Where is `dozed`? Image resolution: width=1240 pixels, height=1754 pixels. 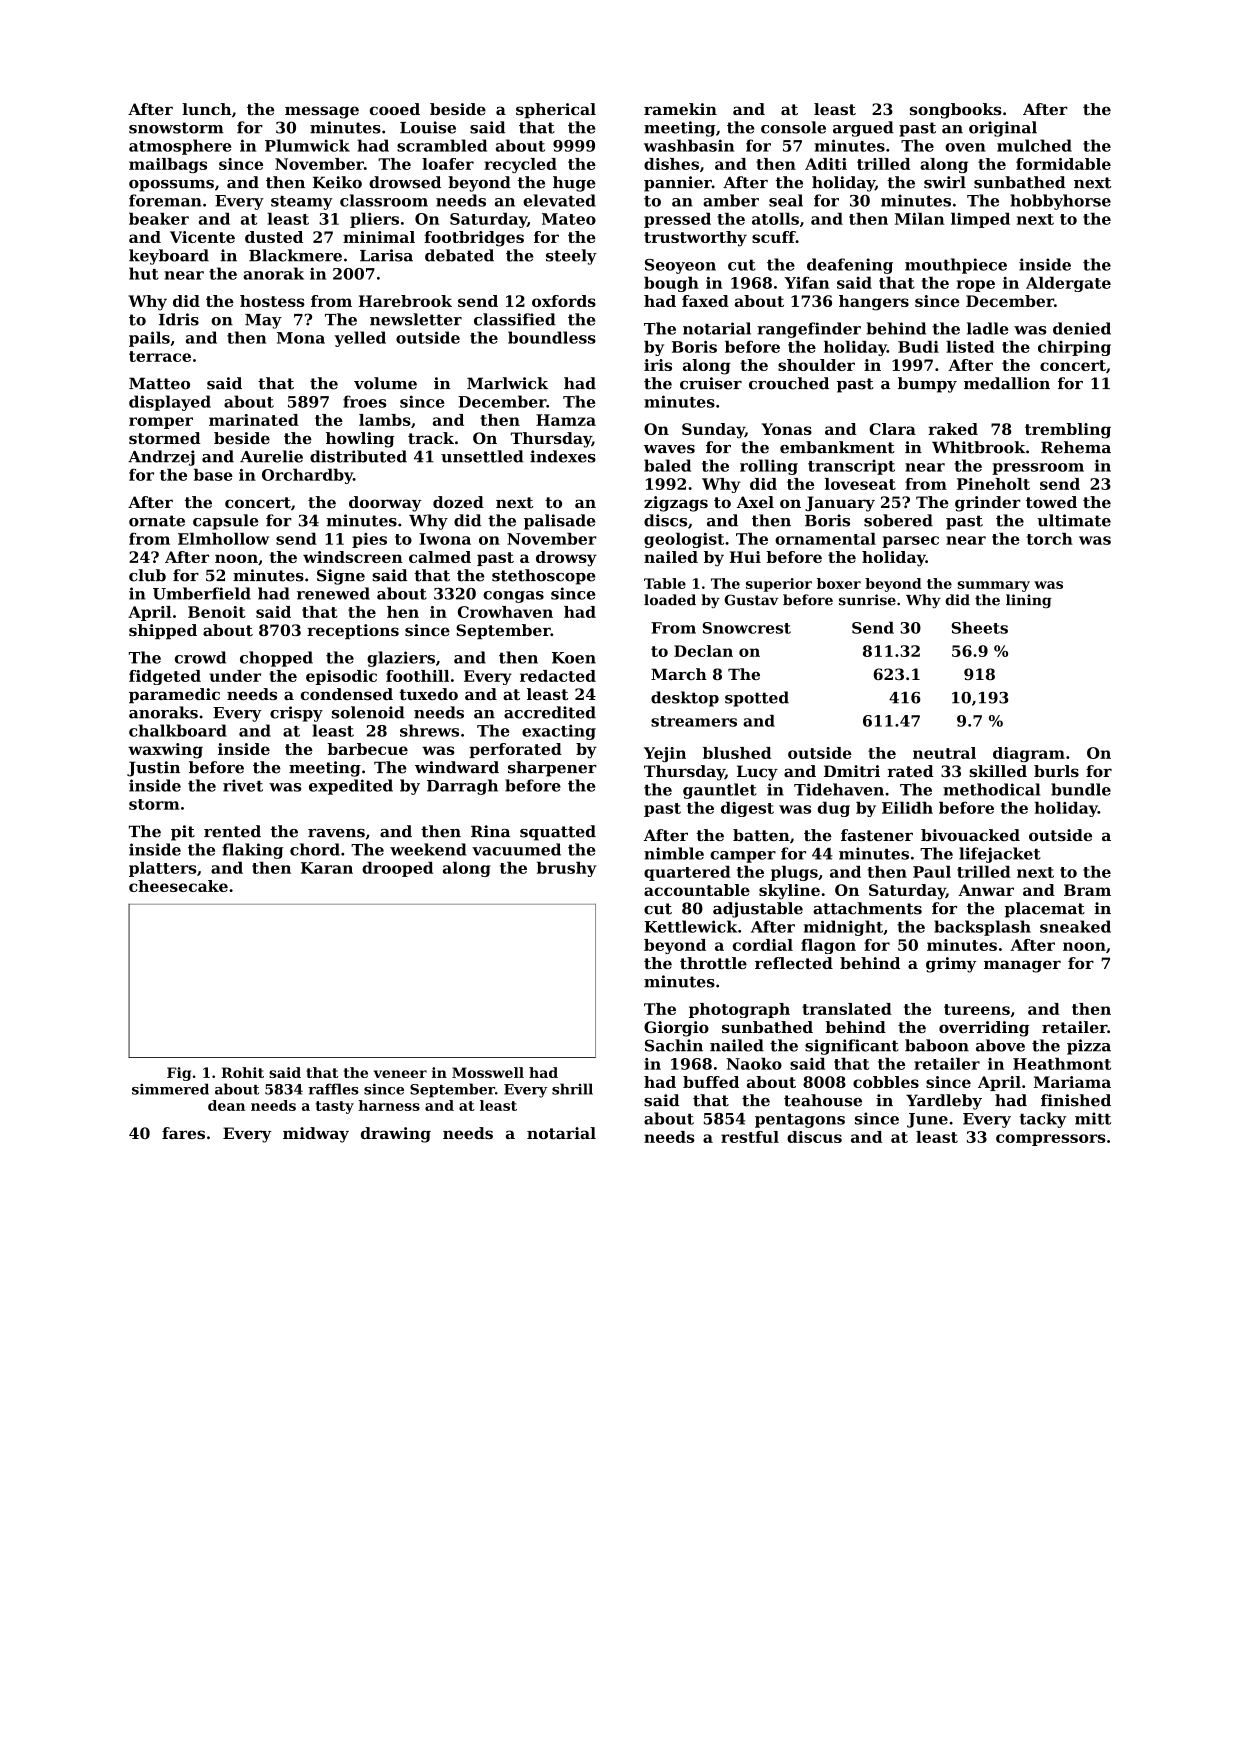 dozed is located at coordinates (458, 502).
